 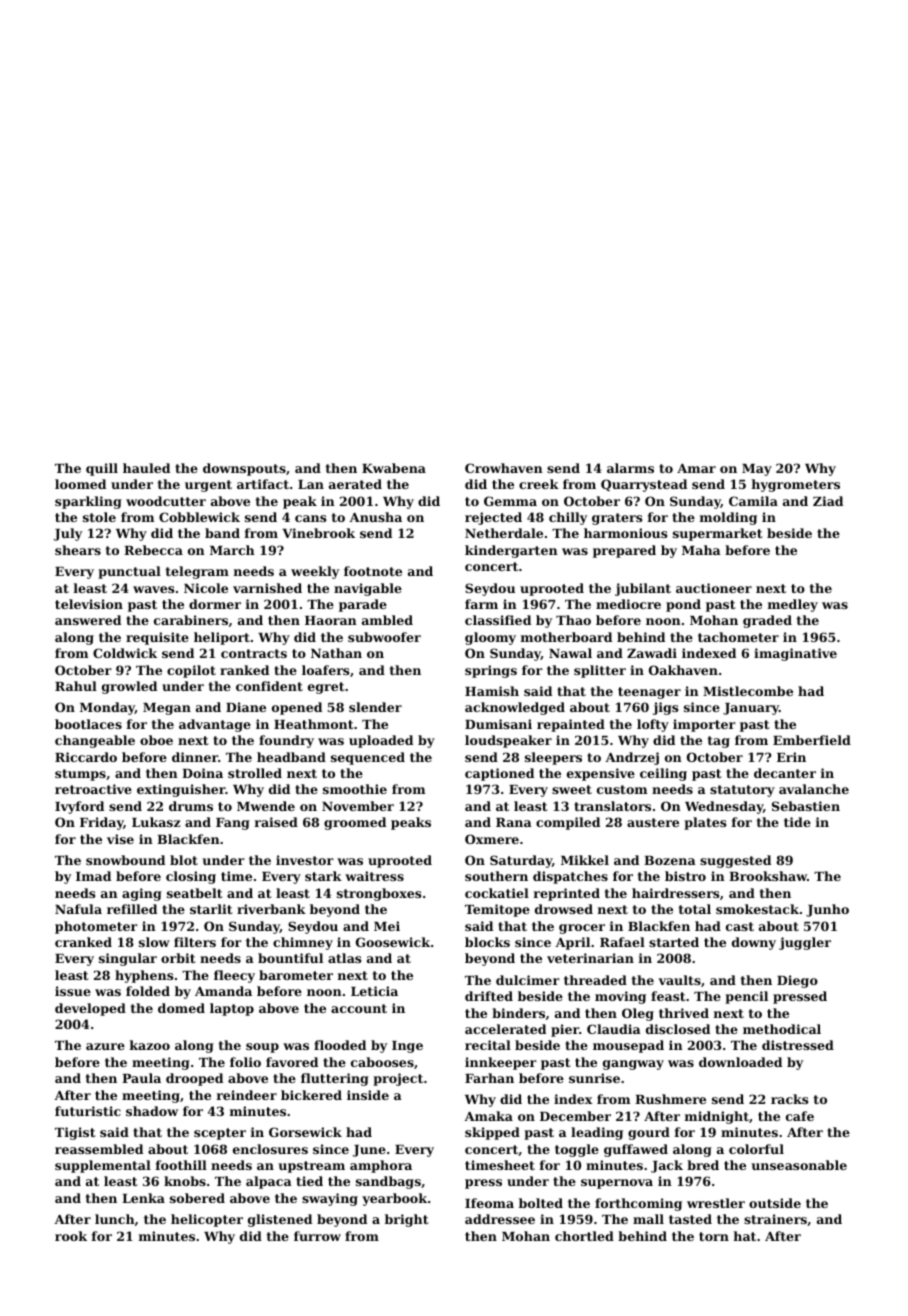 What do you see at coordinates (696, 468) in the screenshot?
I see `Amar` at bounding box center [696, 468].
